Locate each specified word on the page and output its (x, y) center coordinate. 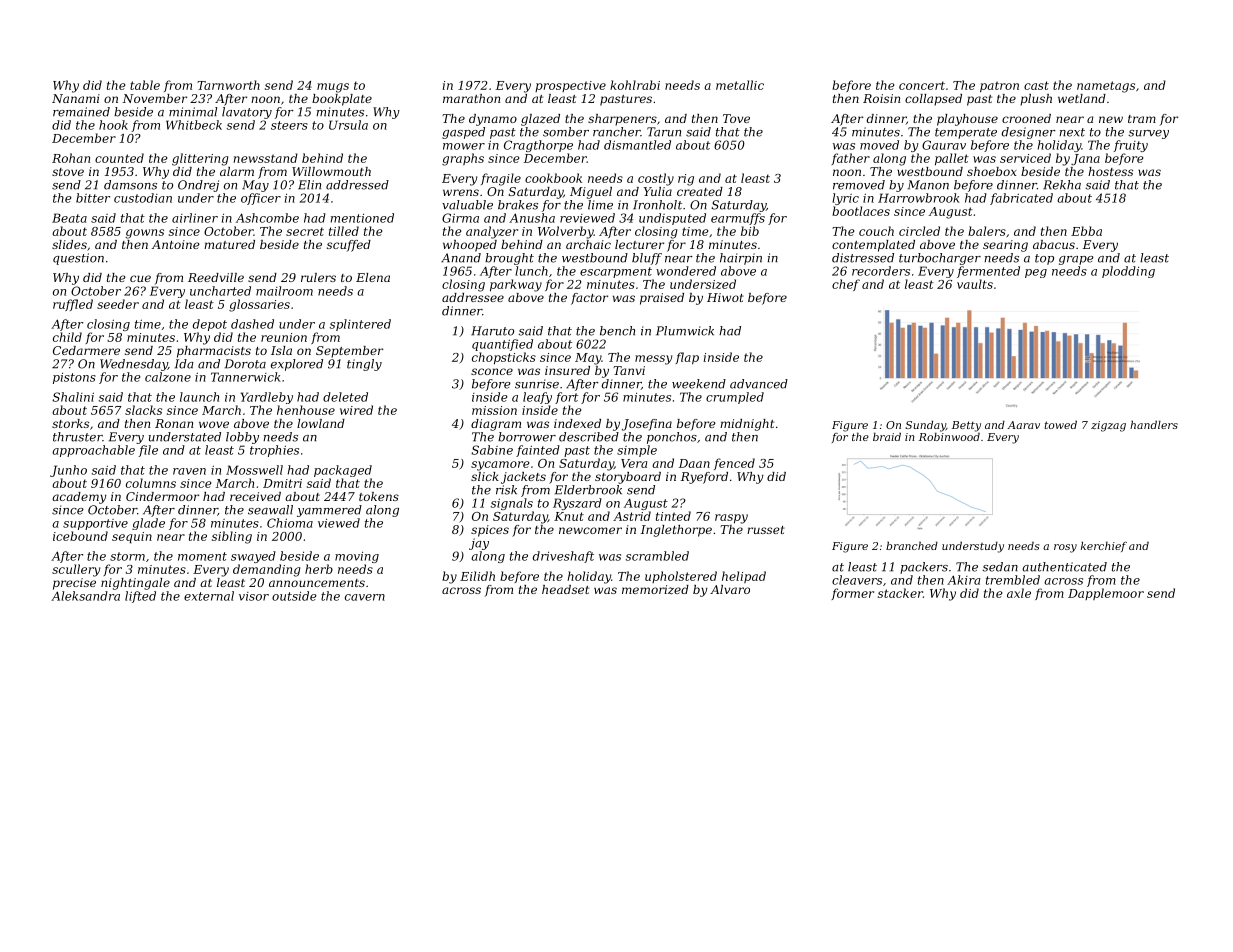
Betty (966, 426)
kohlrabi (635, 85)
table (145, 85)
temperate (966, 133)
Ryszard (577, 504)
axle (1019, 593)
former (852, 594)
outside (294, 596)
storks (70, 423)
